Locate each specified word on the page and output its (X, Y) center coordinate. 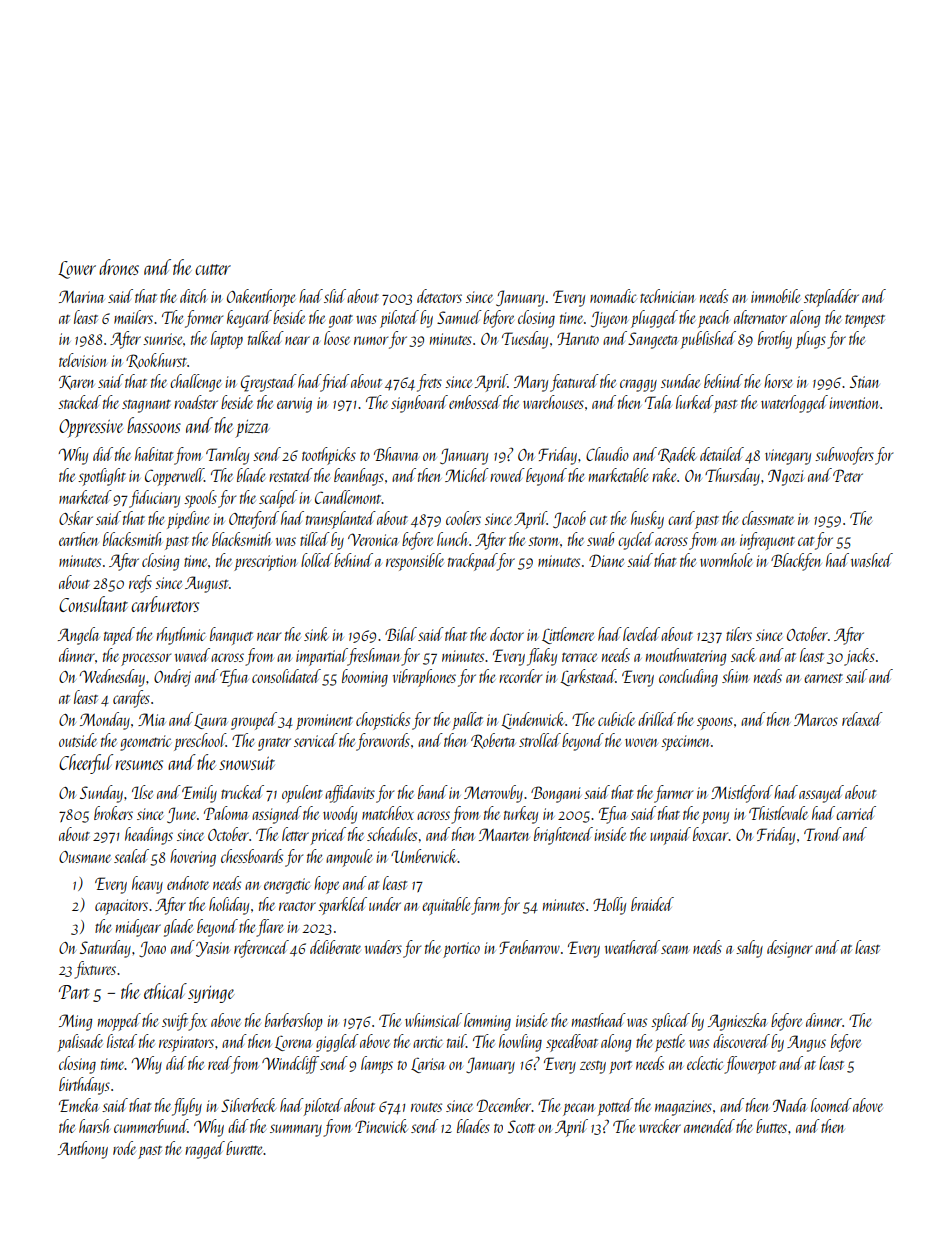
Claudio (607, 454)
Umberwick (424, 856)
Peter (848, 475)
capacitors (121, 907)
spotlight (102, 477)
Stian (864, 381)
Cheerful (86, 764)
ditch (193, 296)
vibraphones (424, 678)
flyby (187, 1107)
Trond (823, 834)
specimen (685, 743)
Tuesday (525, 340)
